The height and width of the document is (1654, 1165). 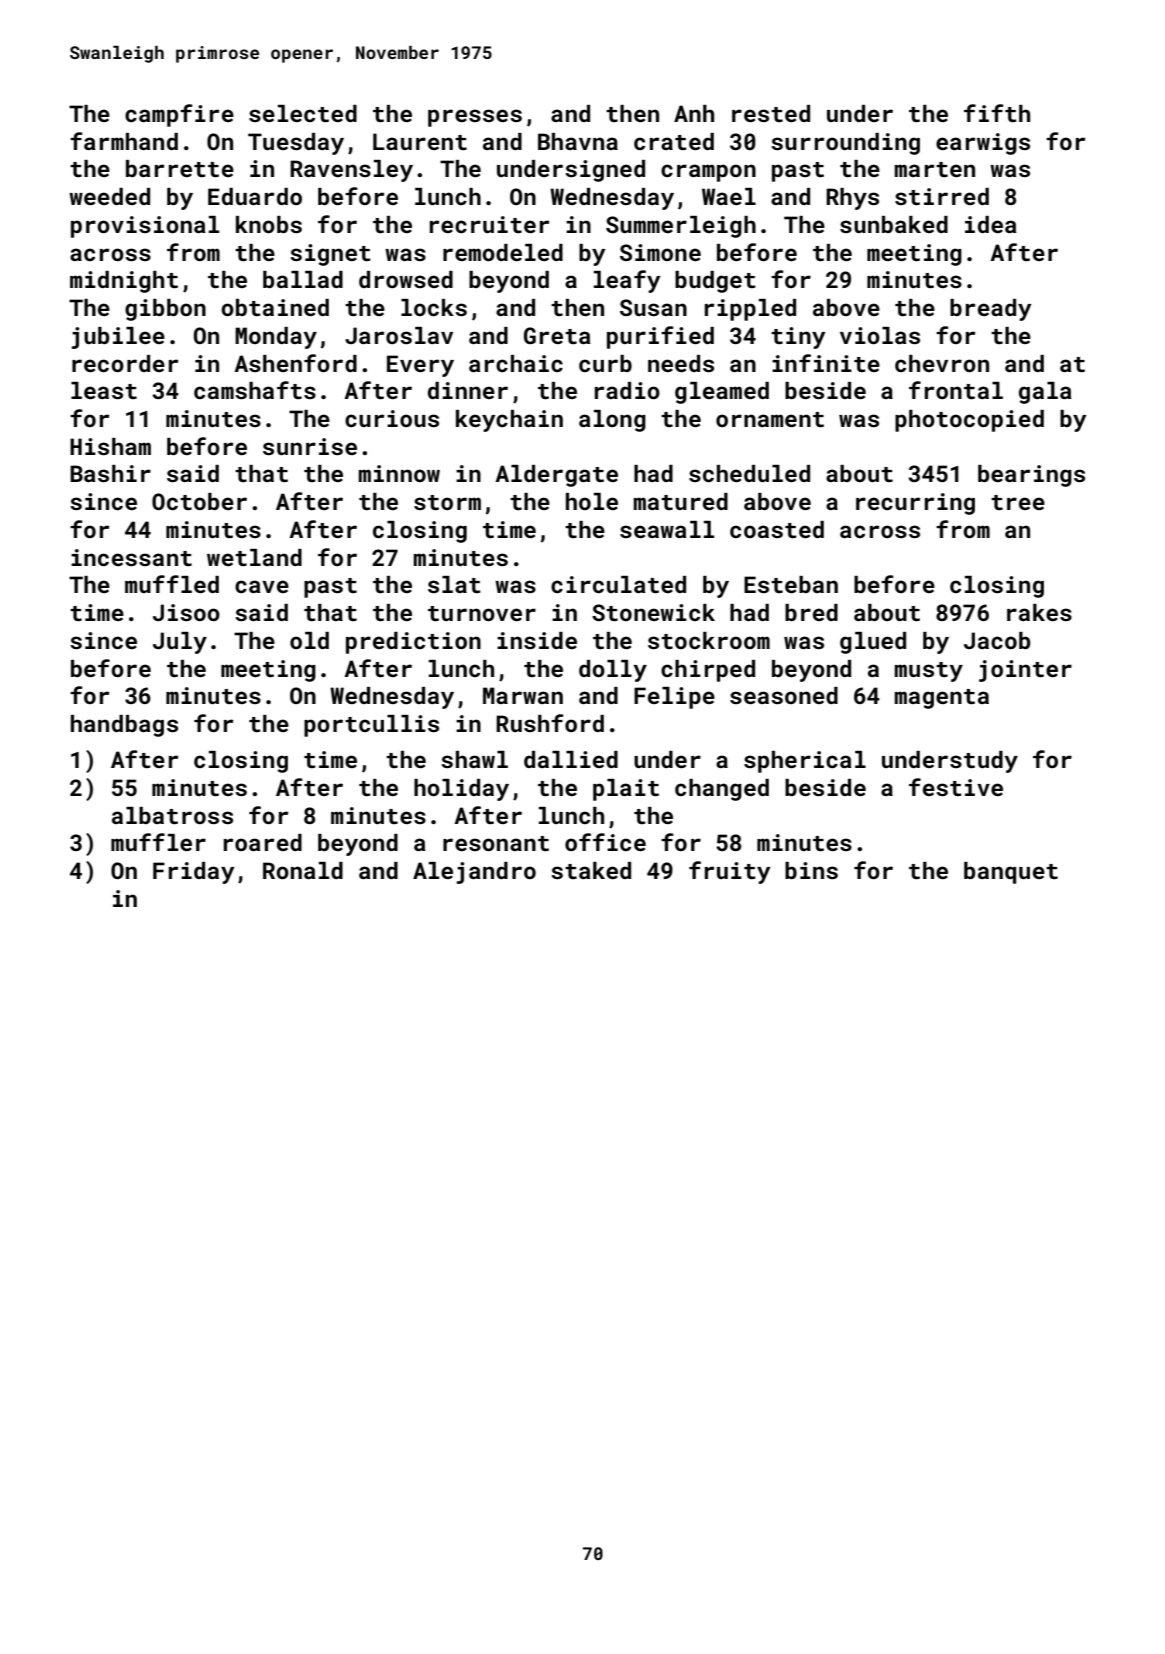 What do you see at coordinates (1045, 393) in the document?
I see `gala` at bounding box center [1045, 393].
